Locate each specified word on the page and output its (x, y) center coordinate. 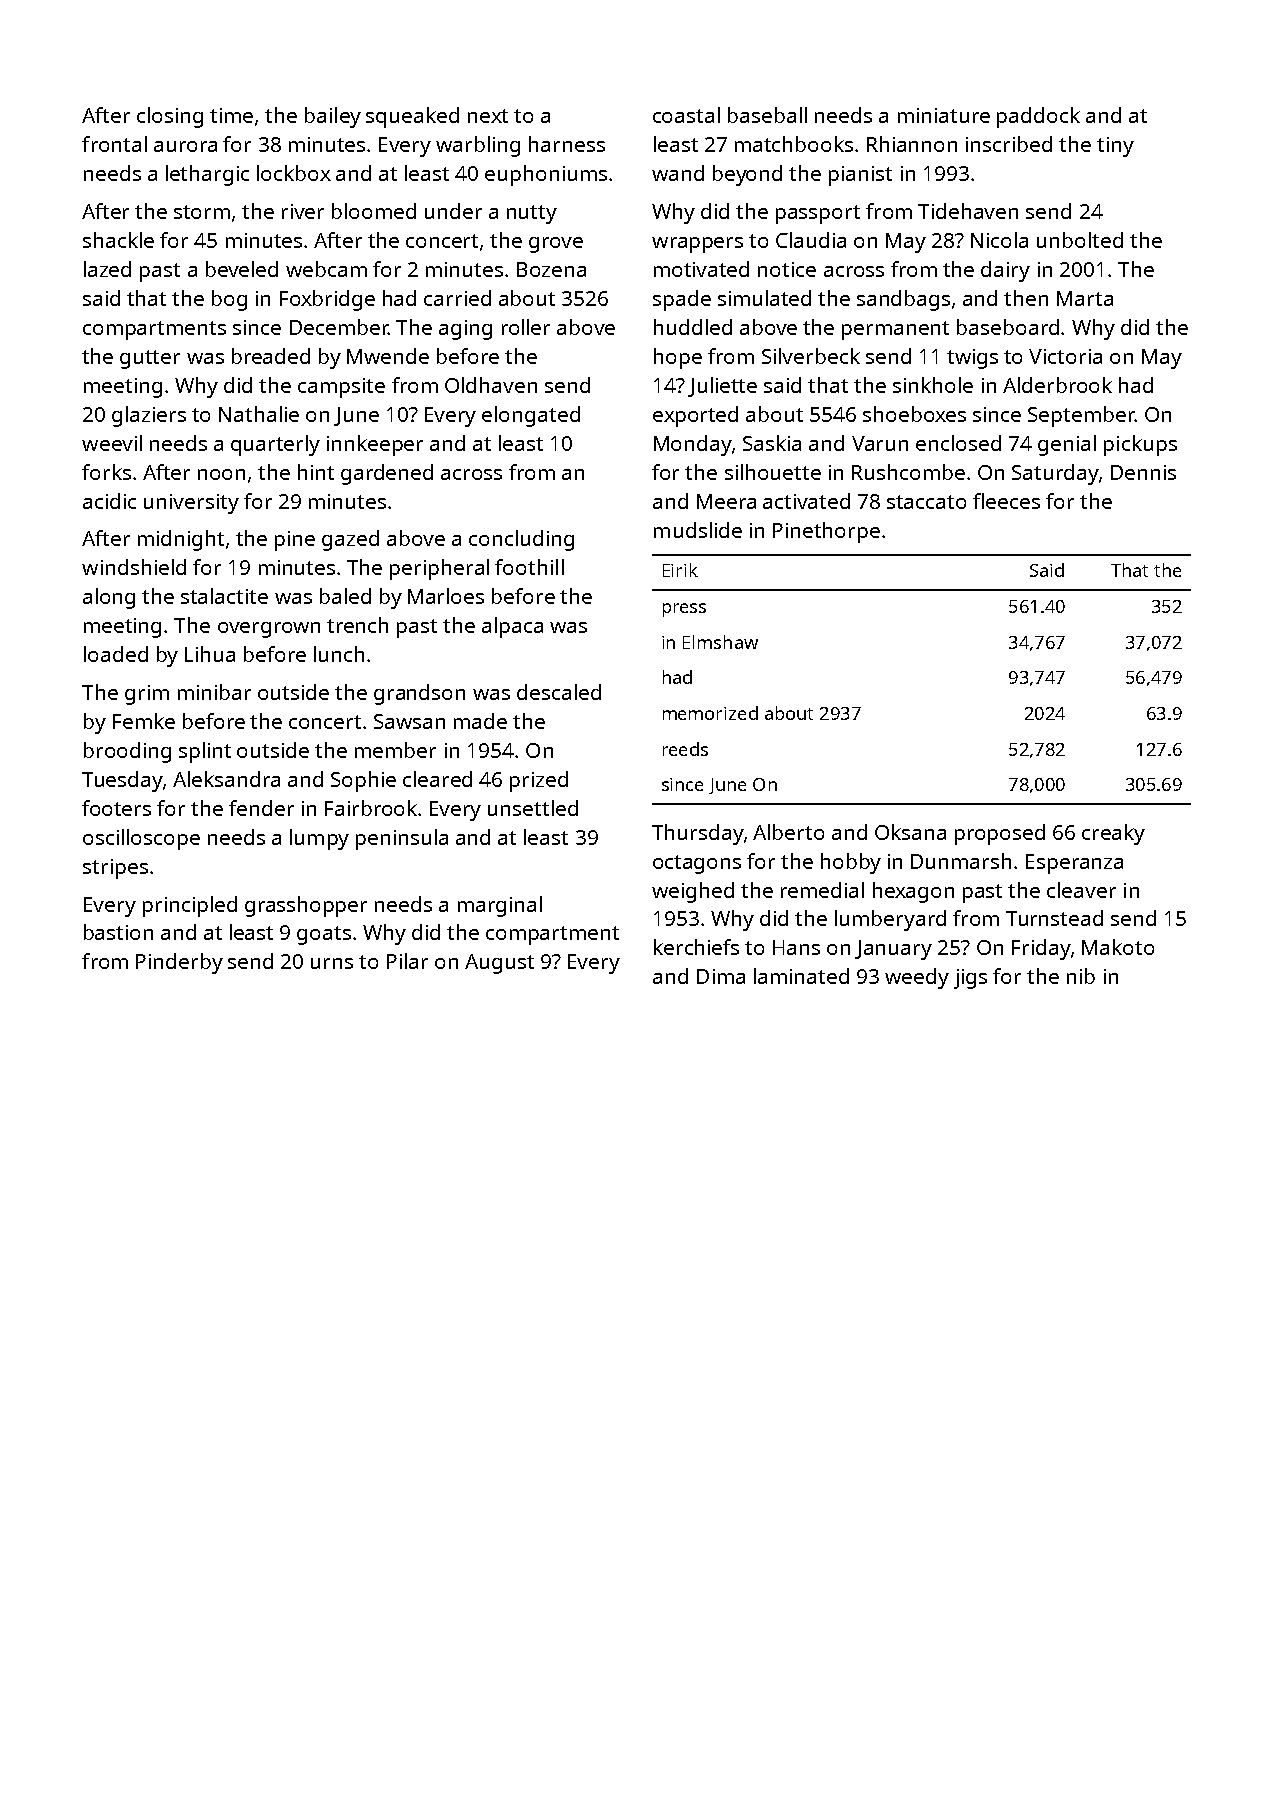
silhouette (773, 472)
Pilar (407, 961)
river (303, 211)
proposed (1000, 834)
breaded (271, 356)
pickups (1140, 445)
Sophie (363, 781)
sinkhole (933, 385)
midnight (181, 540)
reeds (685, 749)
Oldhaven (491, 385)
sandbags (903, 300)
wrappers (697, 245)
